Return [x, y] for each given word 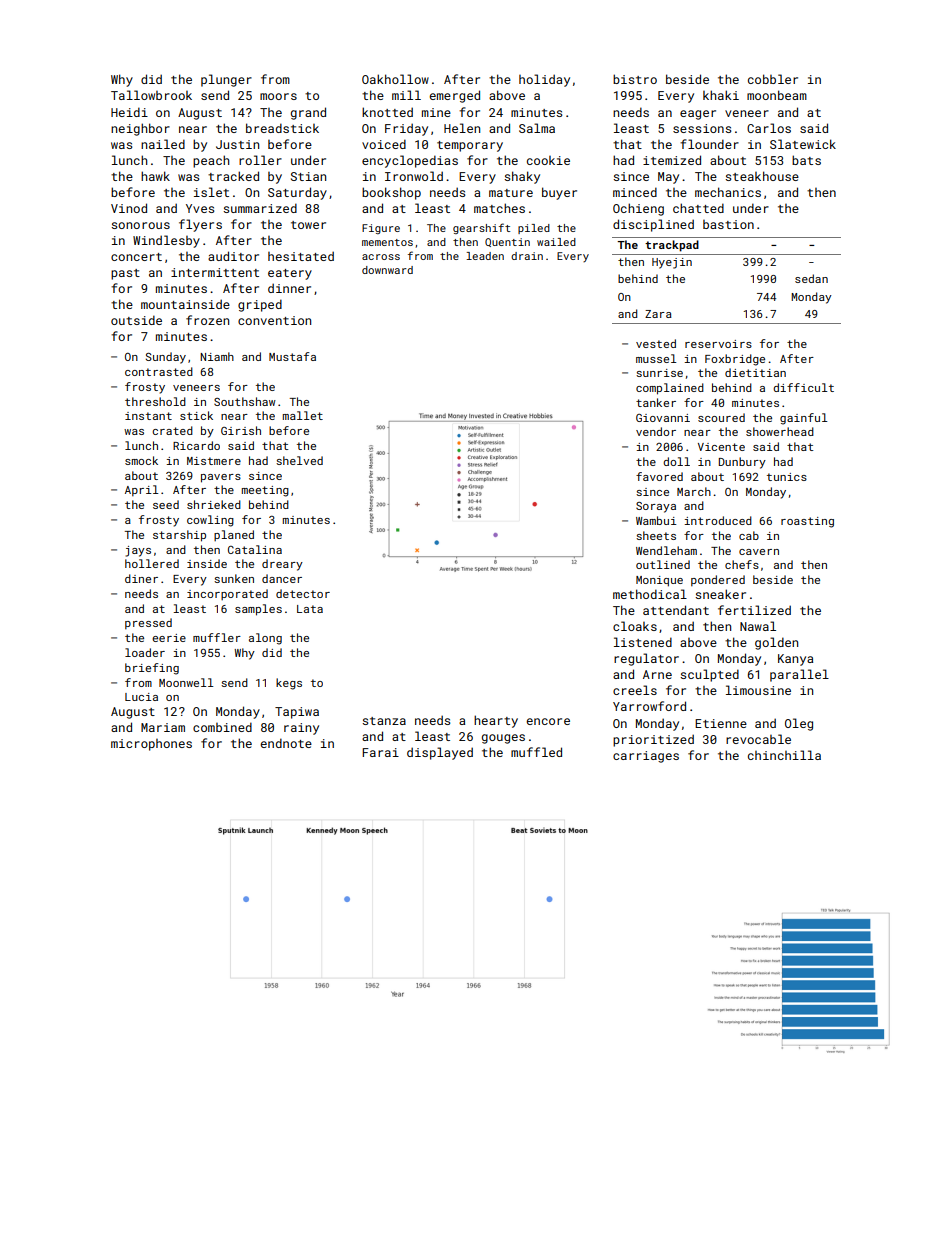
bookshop [391, 193]
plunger [226, 80]
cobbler [773, 79]
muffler [217, 637]
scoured [721, 417]
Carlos [769, 128]
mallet [303, 415]
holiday [544, 80]
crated [172, 430]
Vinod [129, 208]
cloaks [635, 626]
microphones [151, 745]
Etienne [721, 723]
